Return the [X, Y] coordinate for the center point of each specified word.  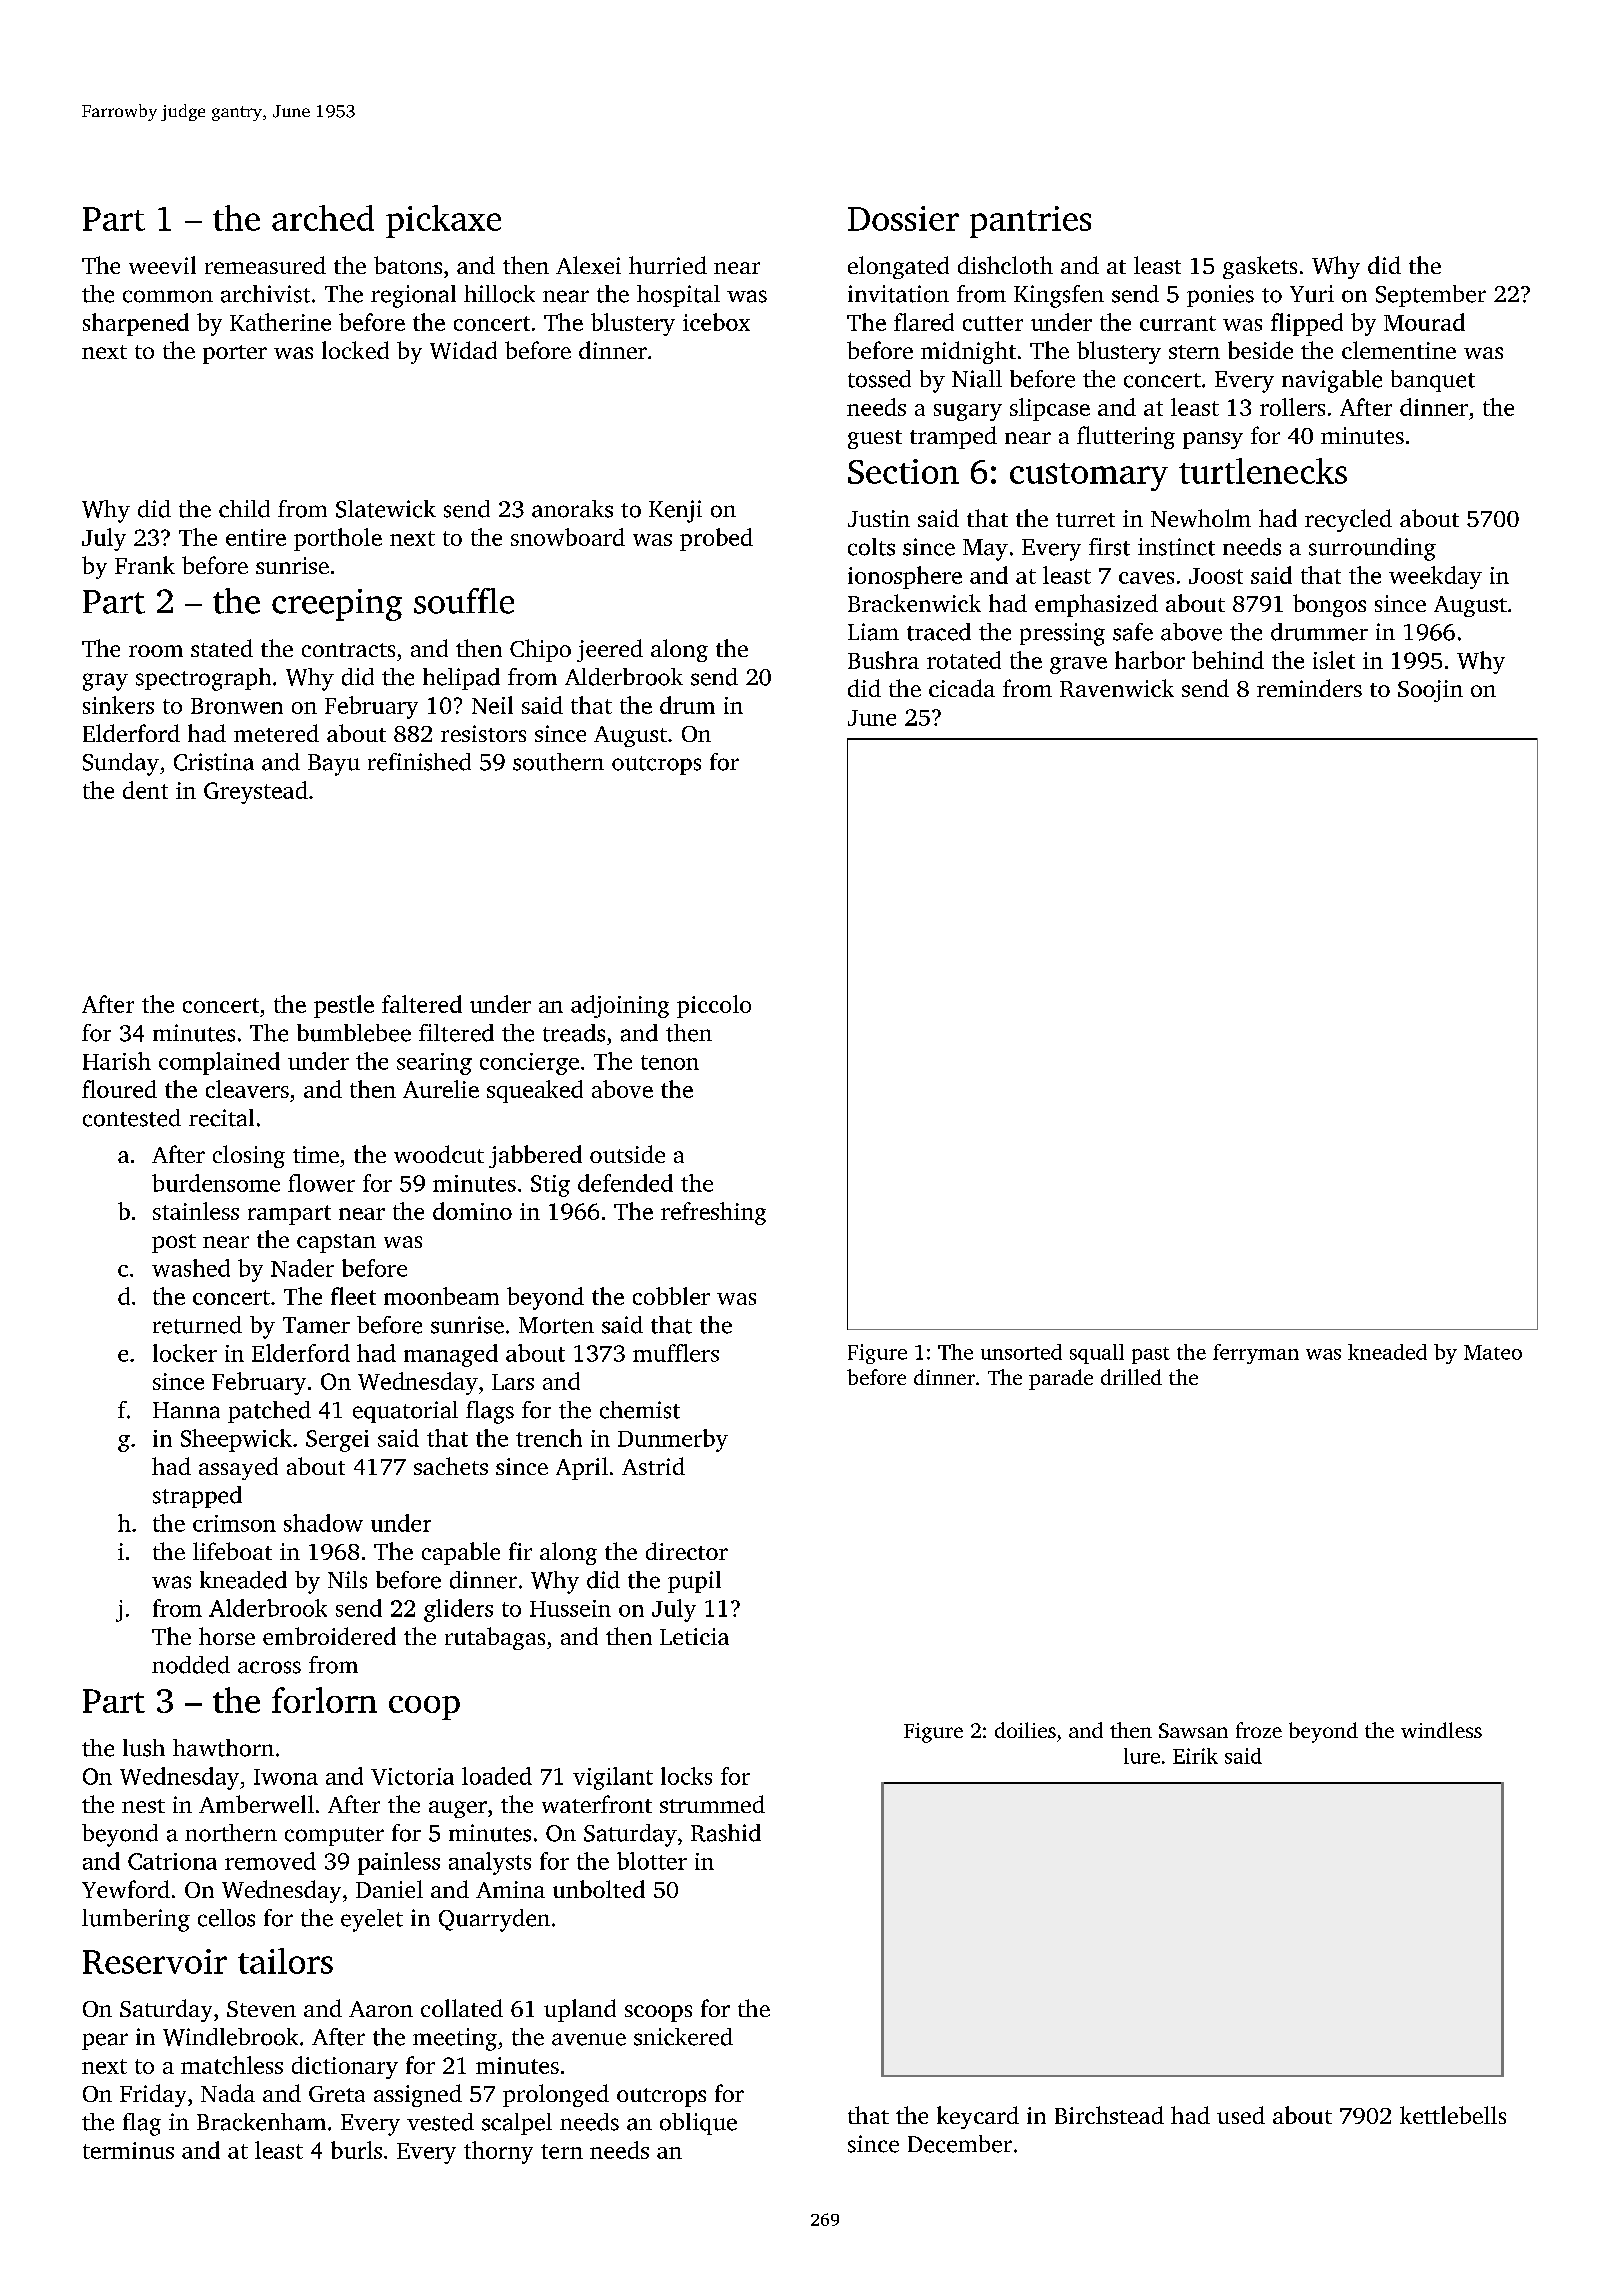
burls [356, 2150]
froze [1259, 1730]
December [960, 2144]
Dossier [903, 218]
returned [197, 1325]
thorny [498, 2152]
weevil [162, 265]
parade [1061, 1379]
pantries [1030, 222]
